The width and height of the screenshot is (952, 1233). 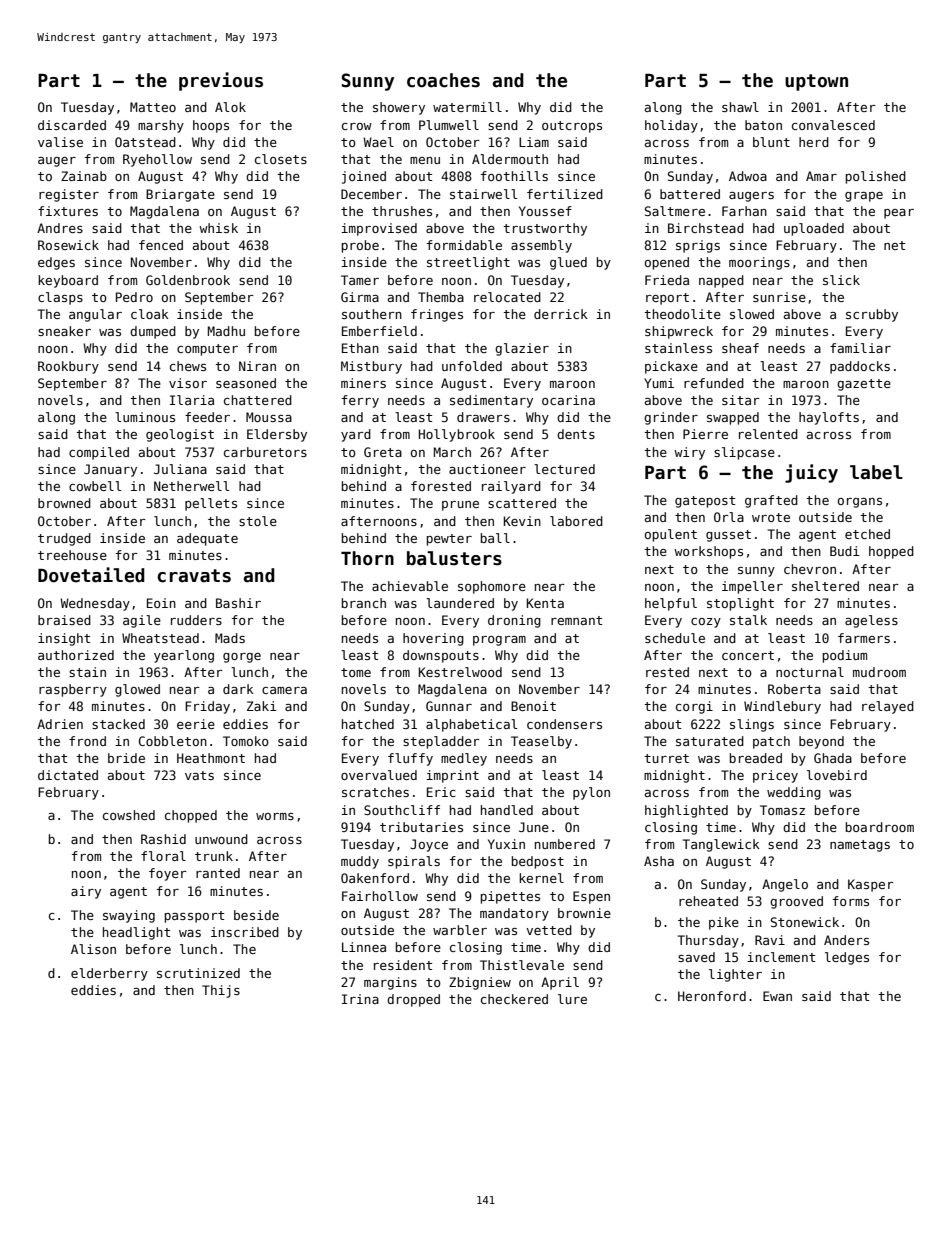 I want to click on lovebird, so click(x=837, y=775).
